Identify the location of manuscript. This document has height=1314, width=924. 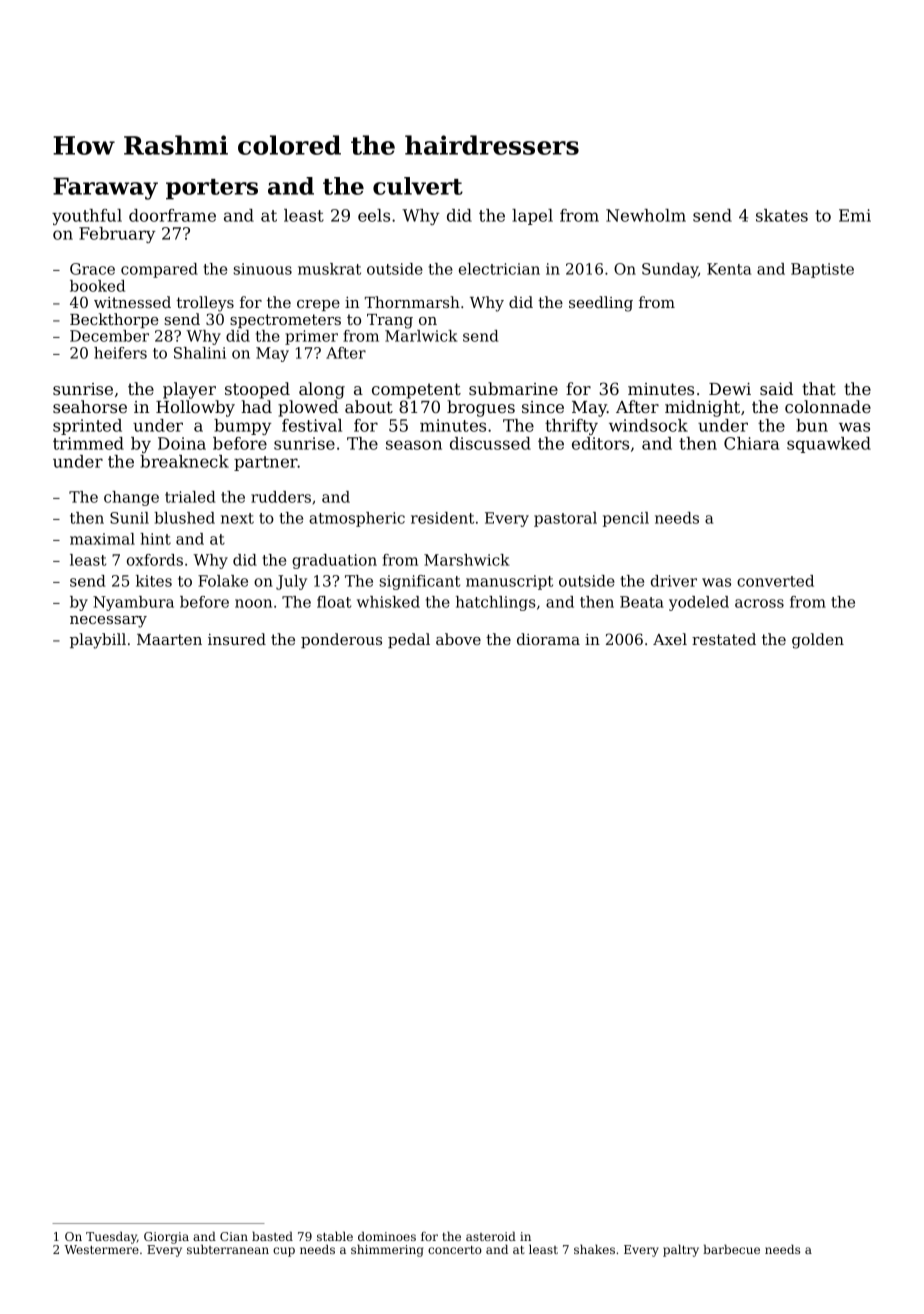
(509, 582).
